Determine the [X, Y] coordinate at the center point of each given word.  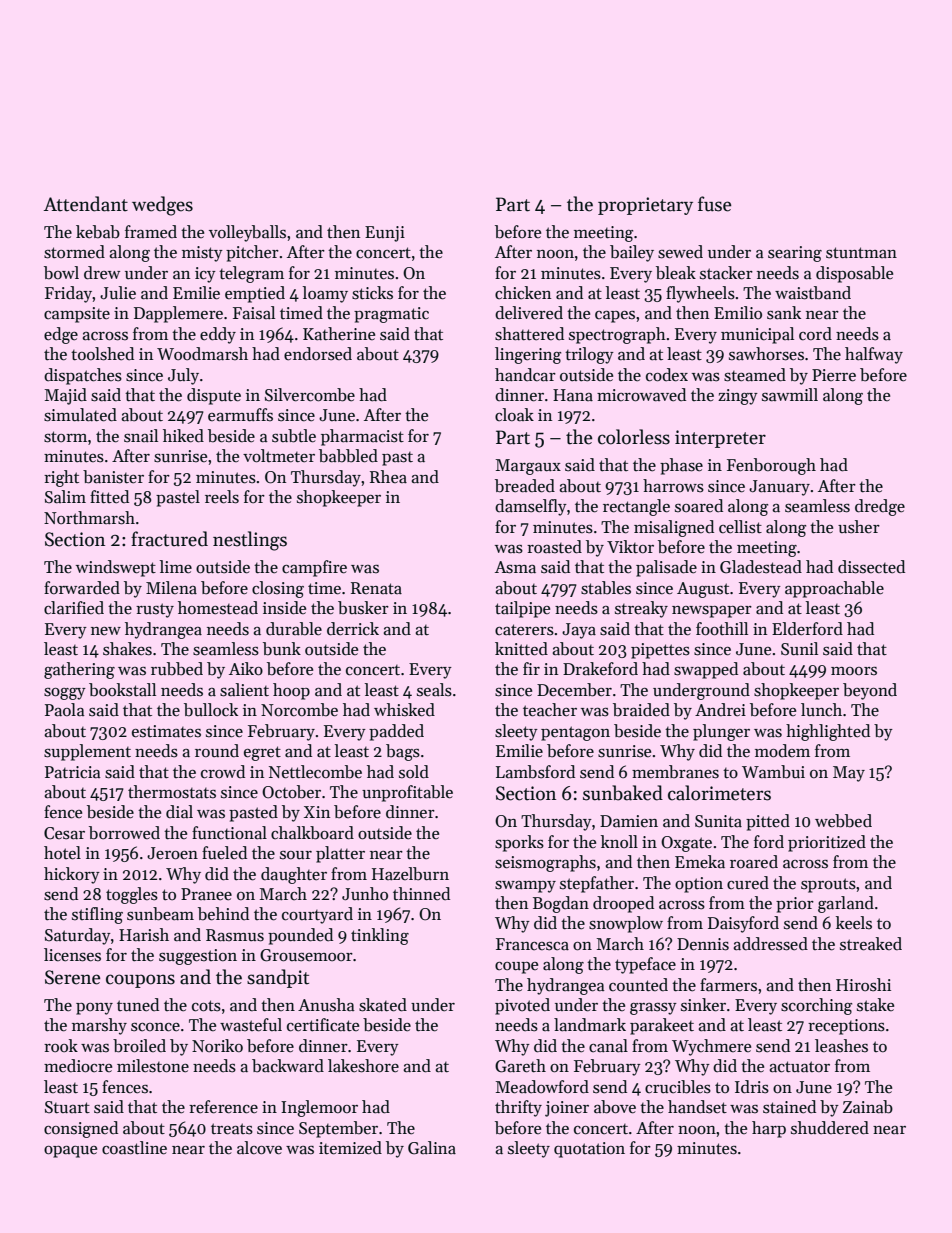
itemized [350, 1148]
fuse [714, 204]
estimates [166, 731]
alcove [259, 1148]
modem [782, 751]
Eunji [385, 234]
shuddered [830, 1128]
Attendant [86, 204]
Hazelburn [410, 874]
